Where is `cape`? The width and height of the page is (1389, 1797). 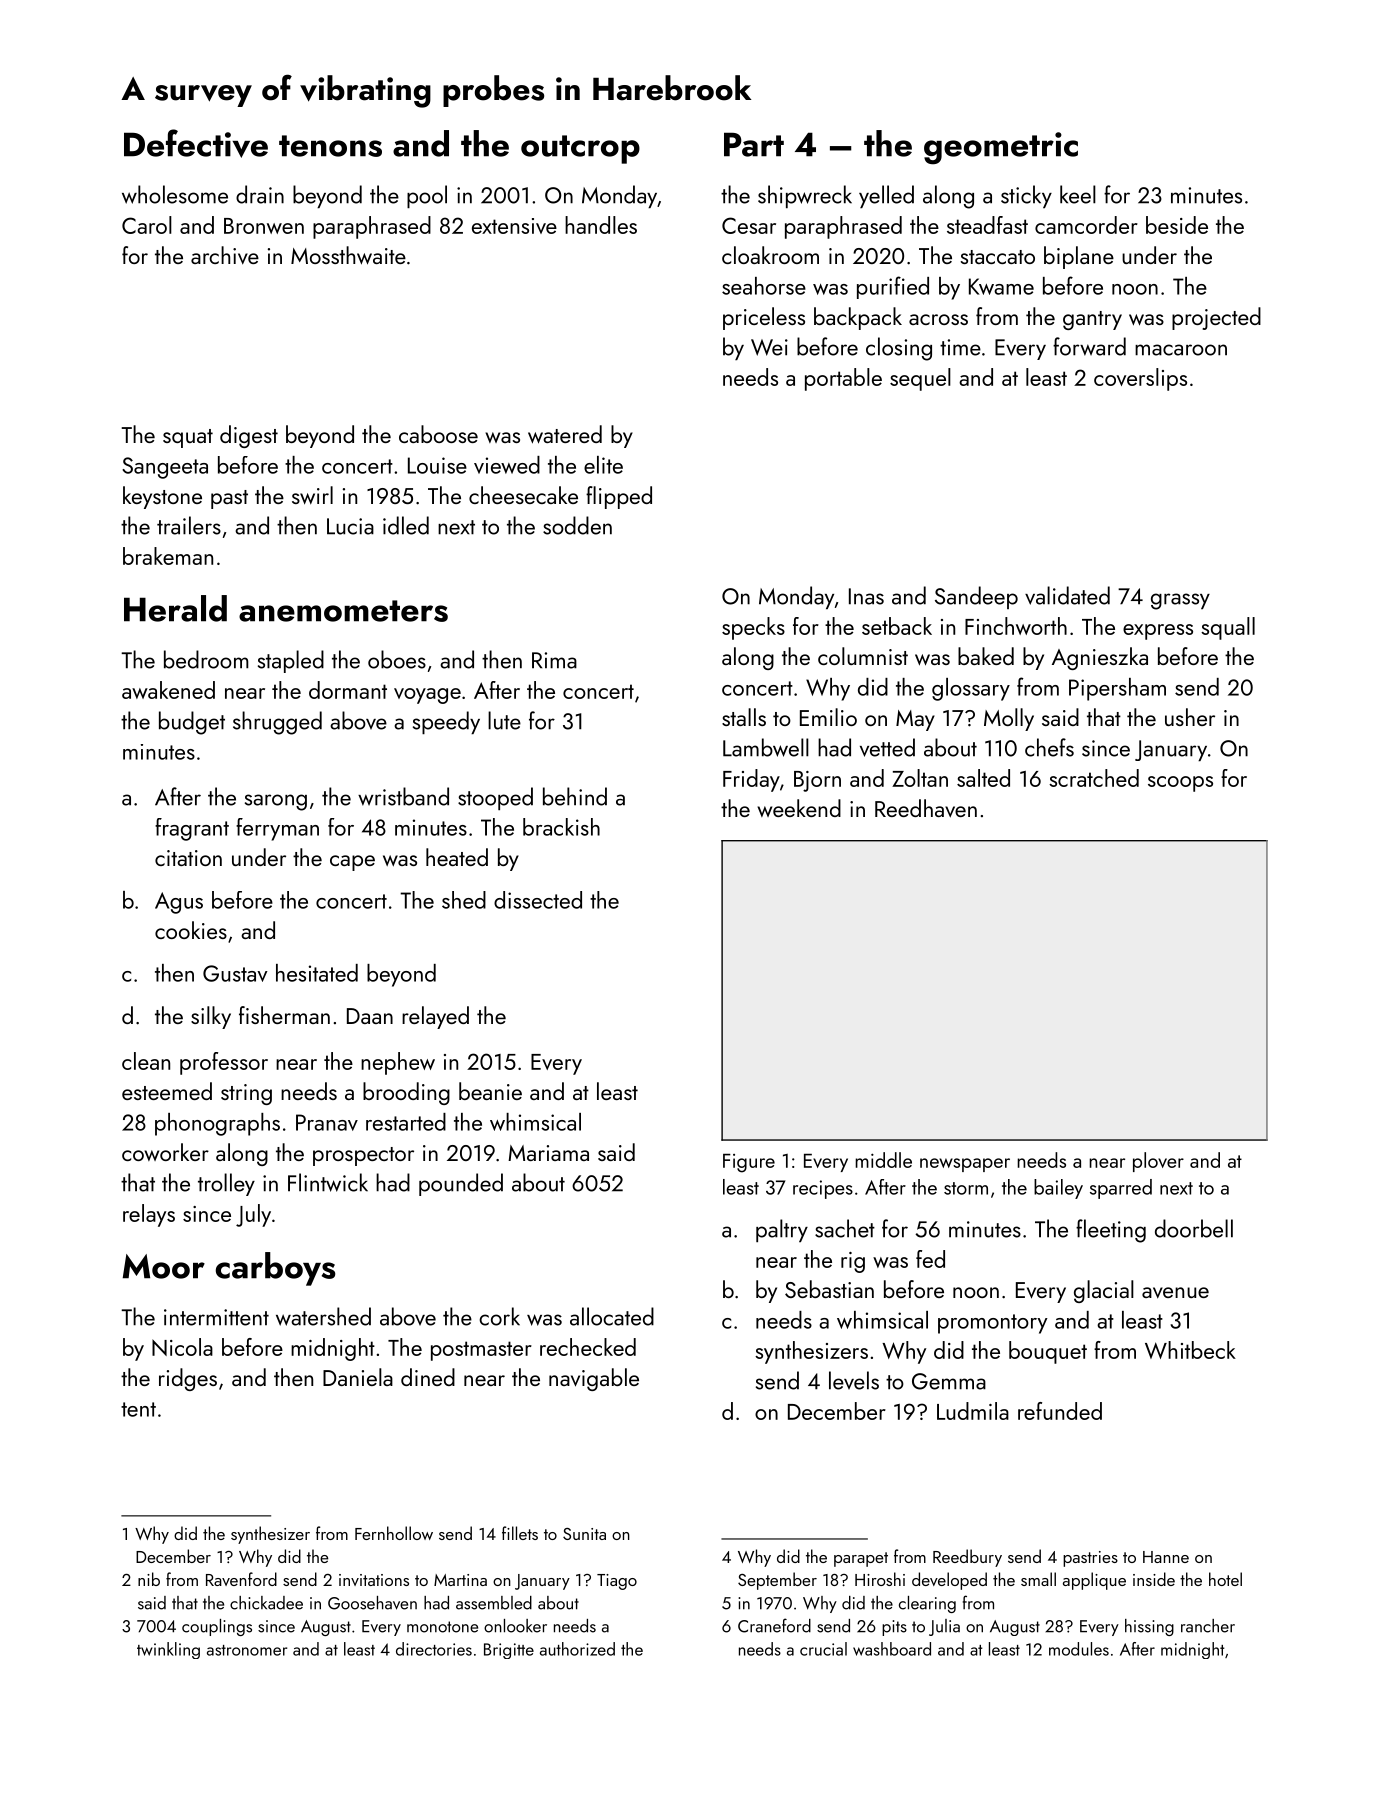
cape is located at coordinates (352, 863).
